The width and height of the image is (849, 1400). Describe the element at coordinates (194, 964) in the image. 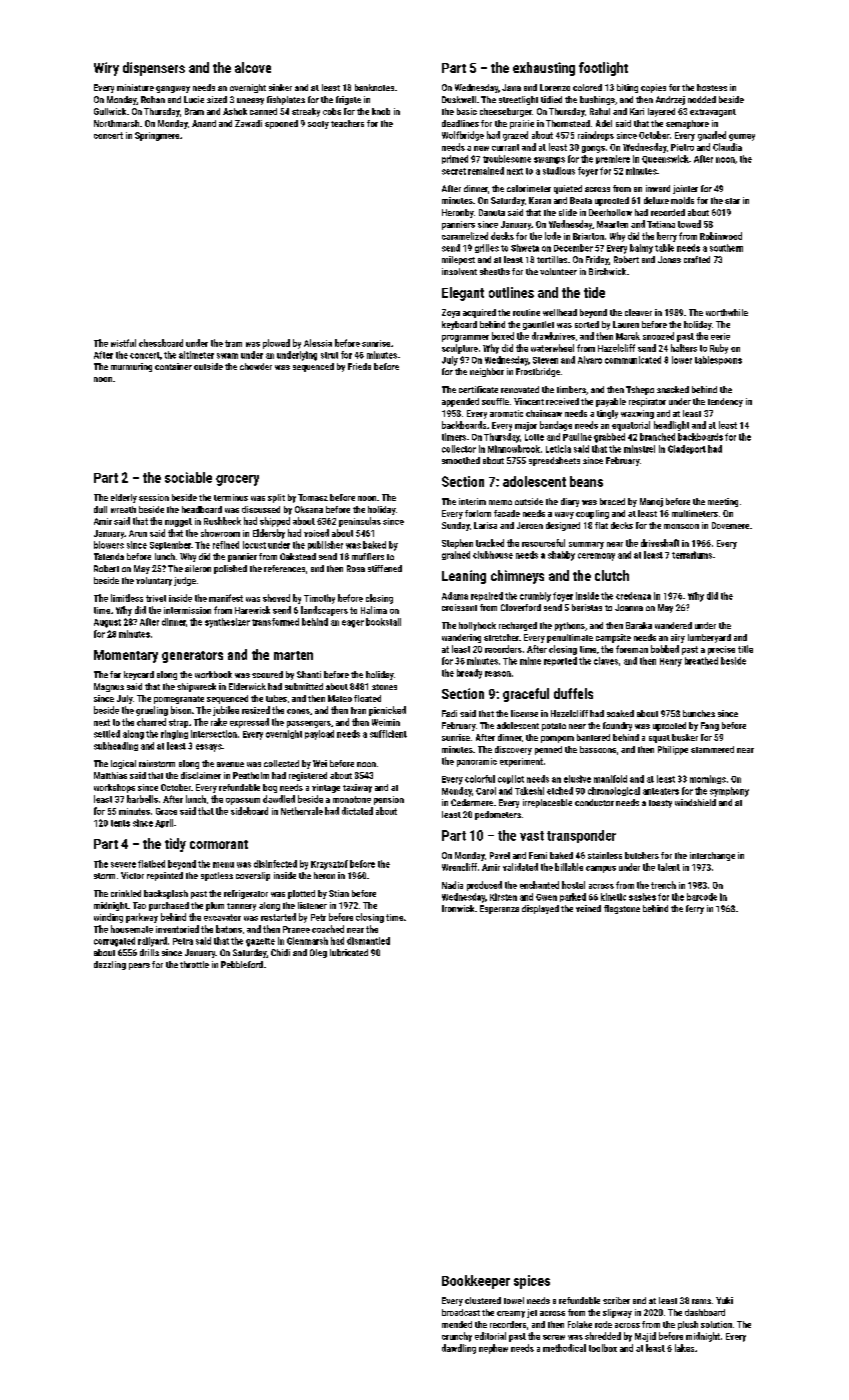

I see `throttle` at that location.
